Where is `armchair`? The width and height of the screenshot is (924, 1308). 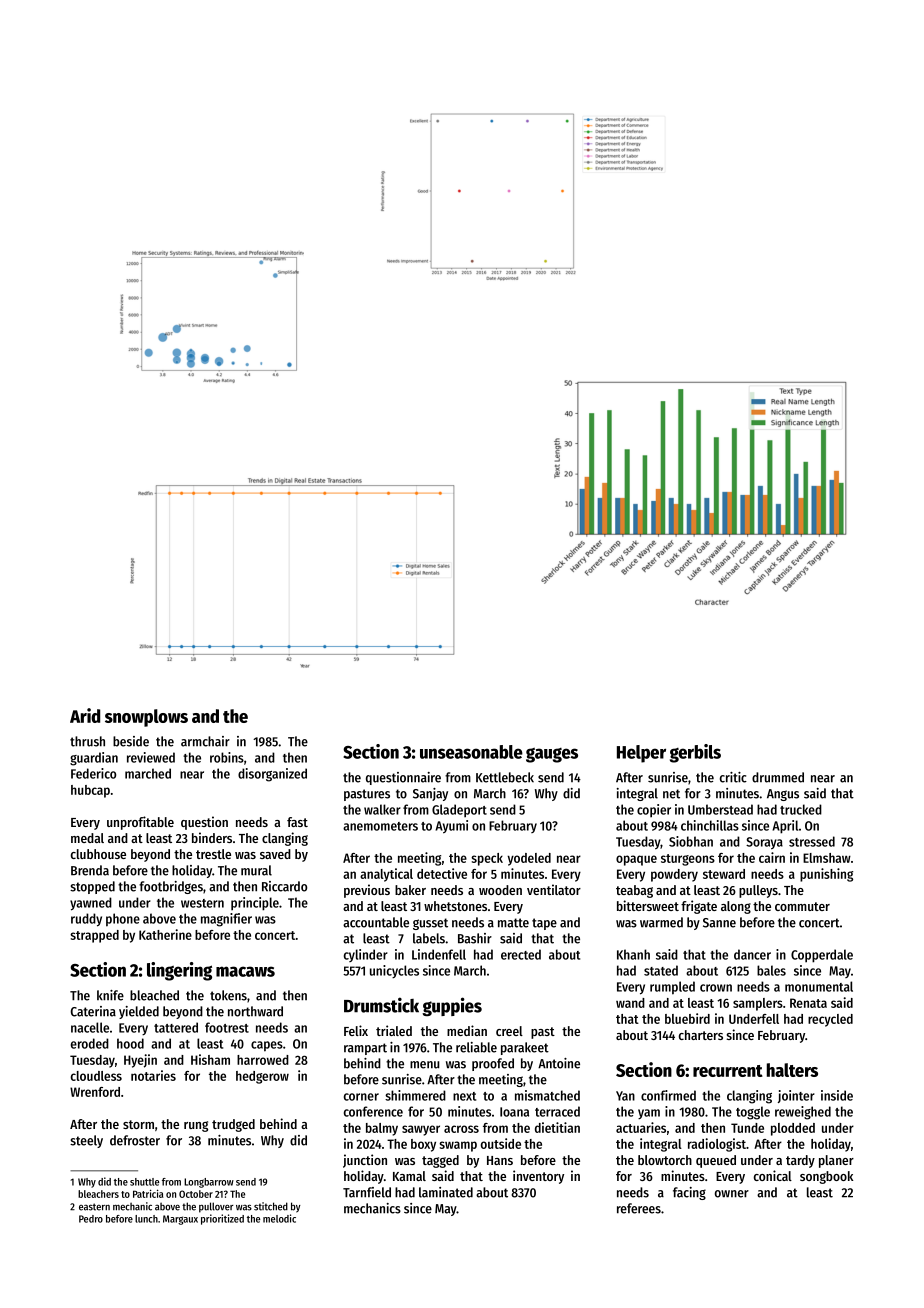 armchair is located at coordinates (205, 741).
